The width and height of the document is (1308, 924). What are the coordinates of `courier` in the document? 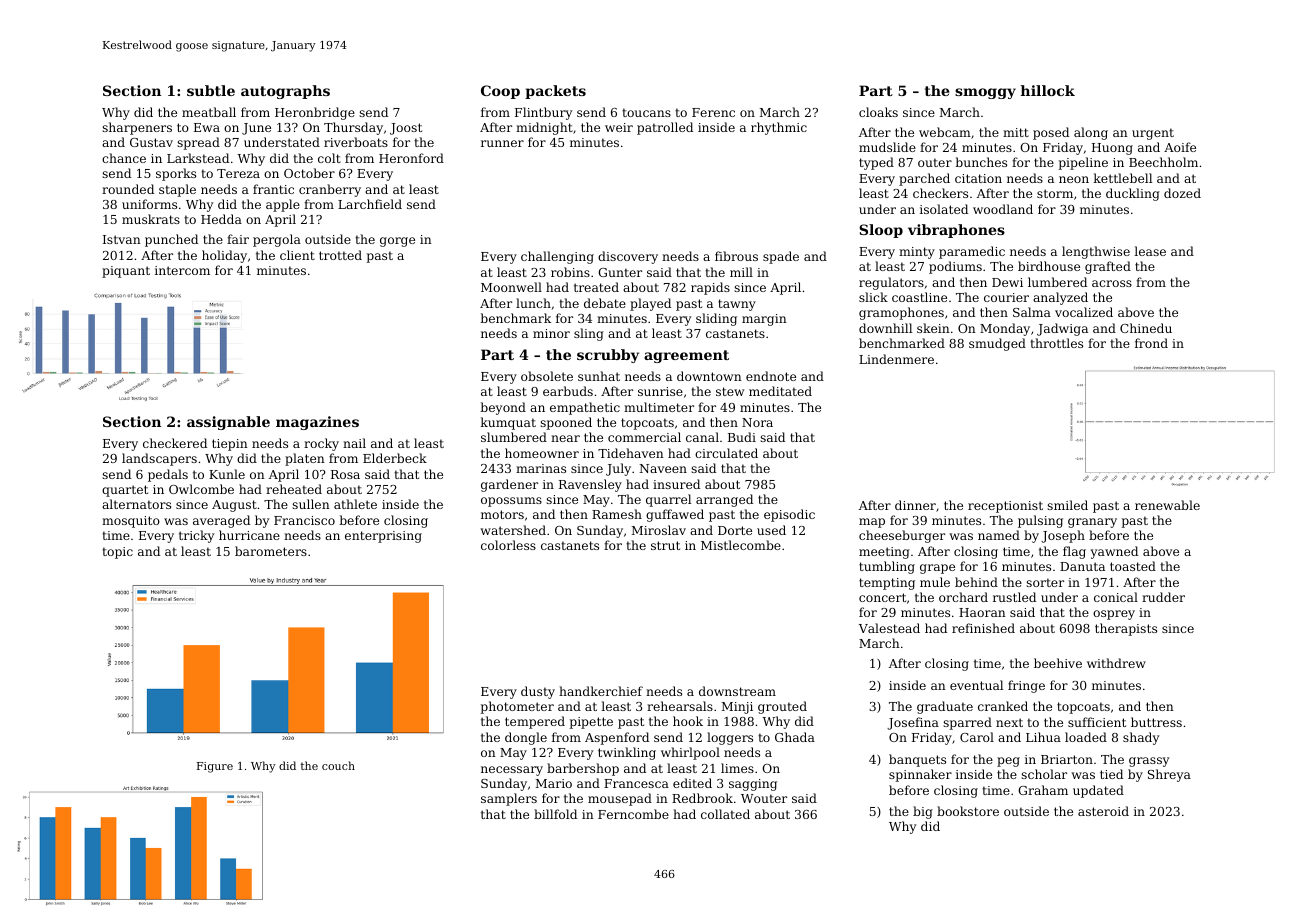 It's located at (1006, 297).
